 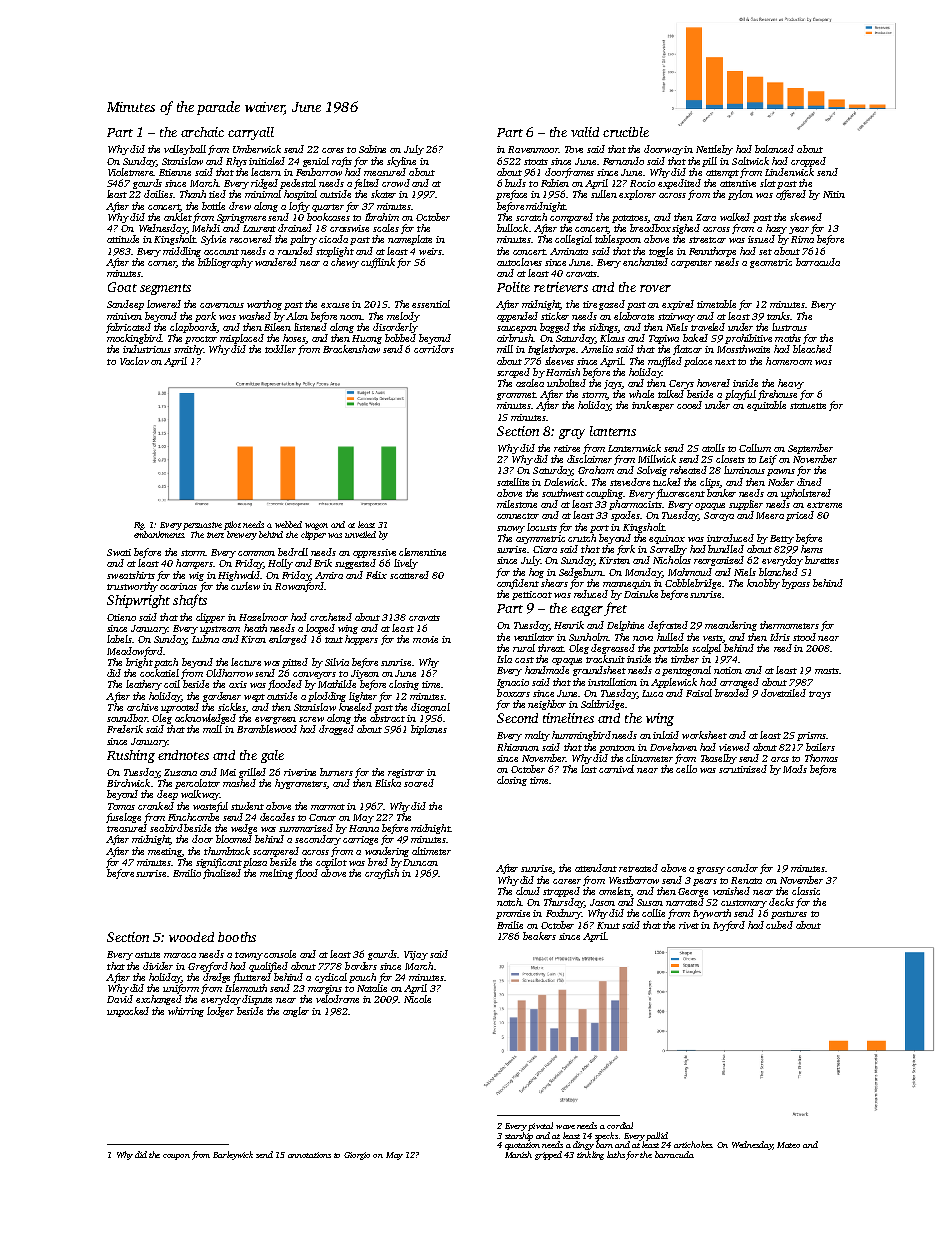 I want to click on bullock, so click(x=512, y=228).
